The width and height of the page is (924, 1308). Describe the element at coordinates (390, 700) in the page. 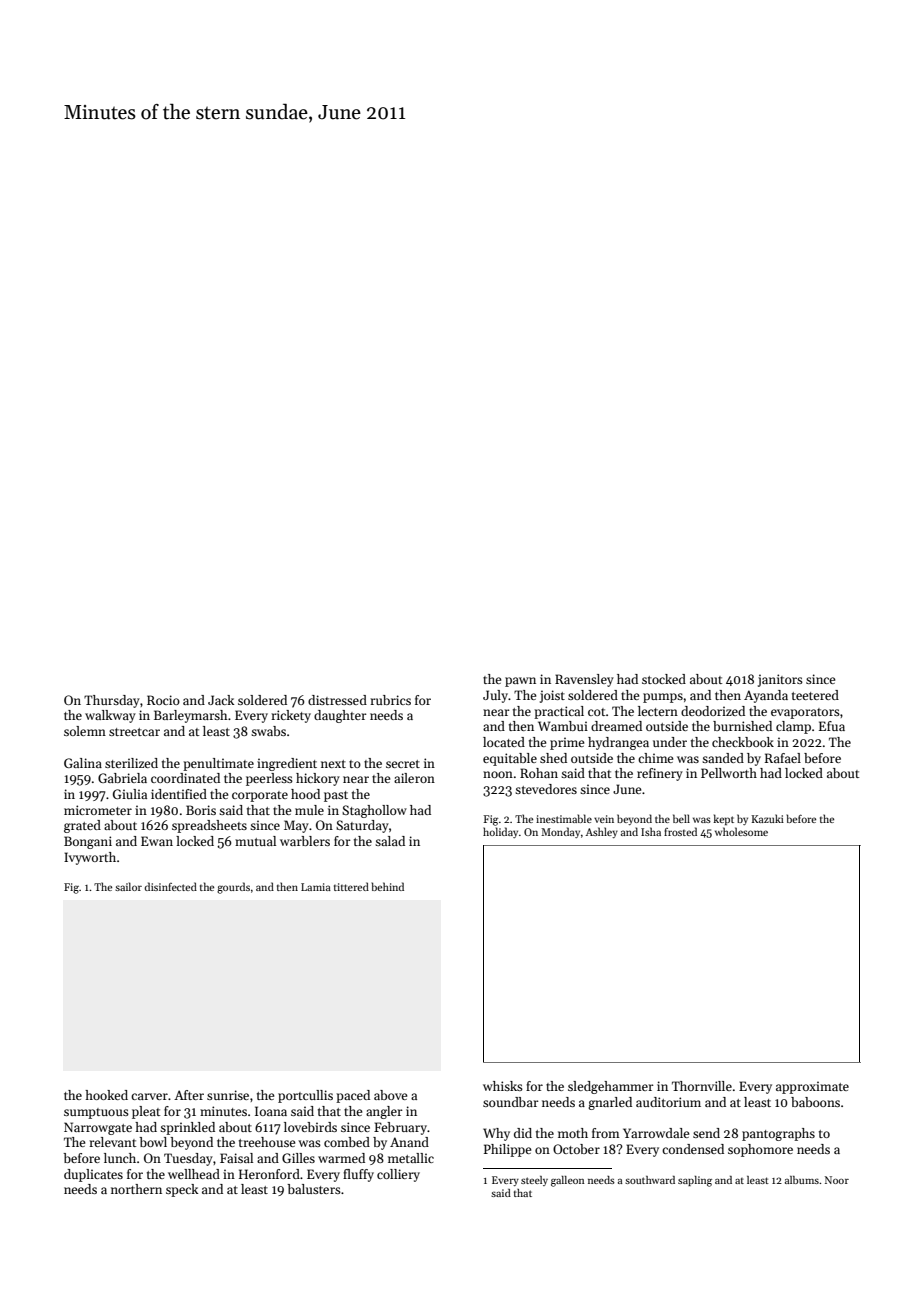

I see `rubrics` at that location.
